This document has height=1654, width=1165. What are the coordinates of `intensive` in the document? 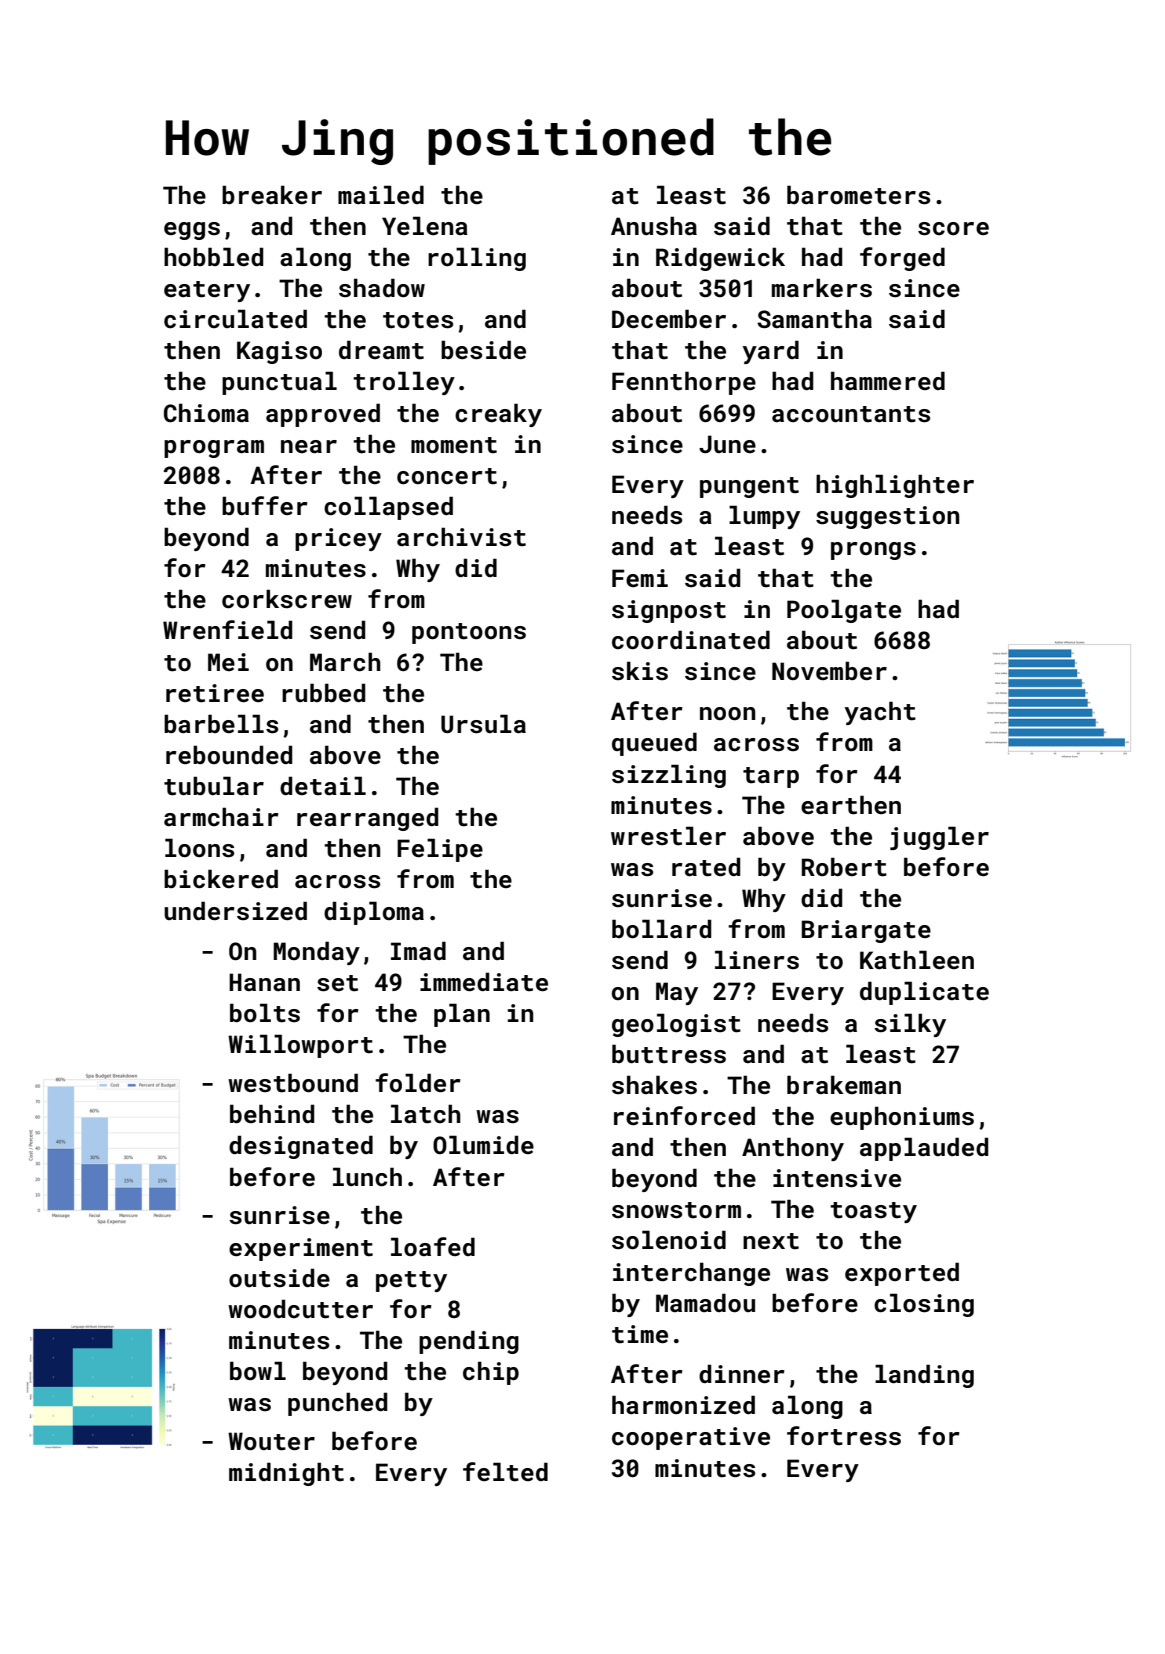 It's located at (837, 1178).
